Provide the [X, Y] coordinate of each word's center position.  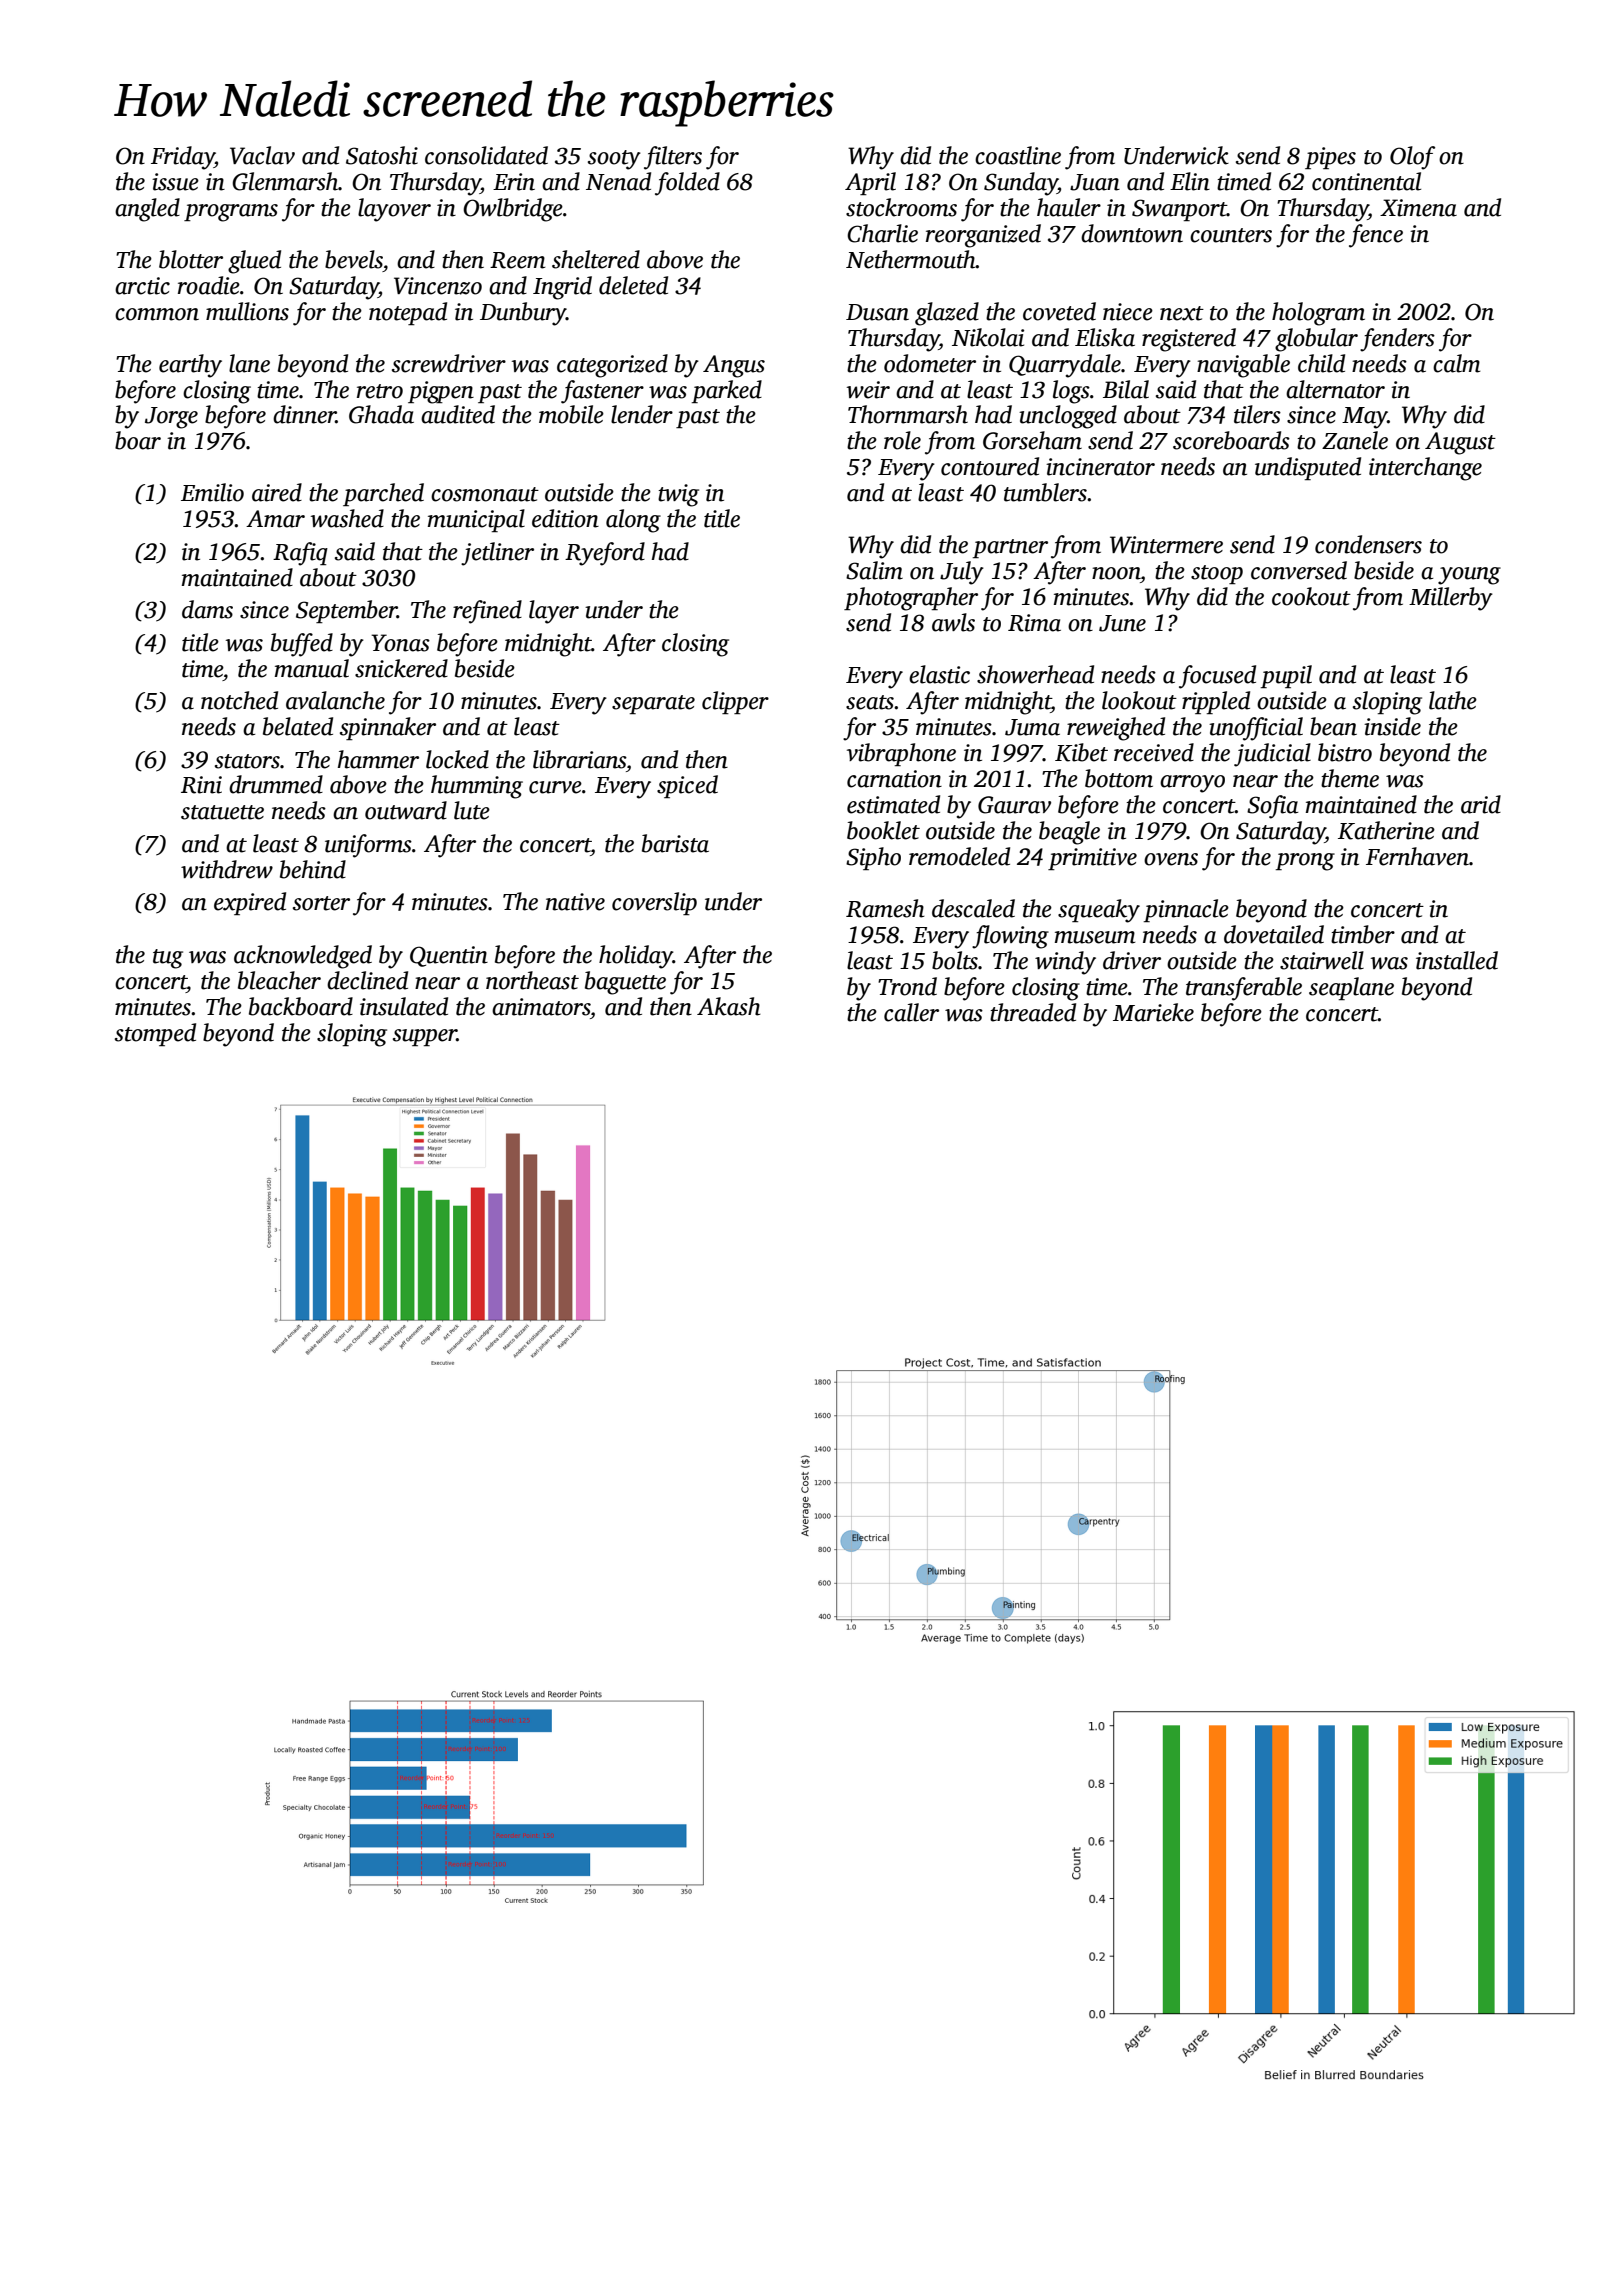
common [157, 314]
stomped [155, 1034]
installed [1457, 960]
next [1182, 313]
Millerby [1451, 599]
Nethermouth [911, 259]
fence [1376, 236]
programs [231, 213]
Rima [1034, 623]
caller [911, 1012]
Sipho [873, 858]
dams [207, 609]
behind [313, 869]
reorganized [983, 236]
